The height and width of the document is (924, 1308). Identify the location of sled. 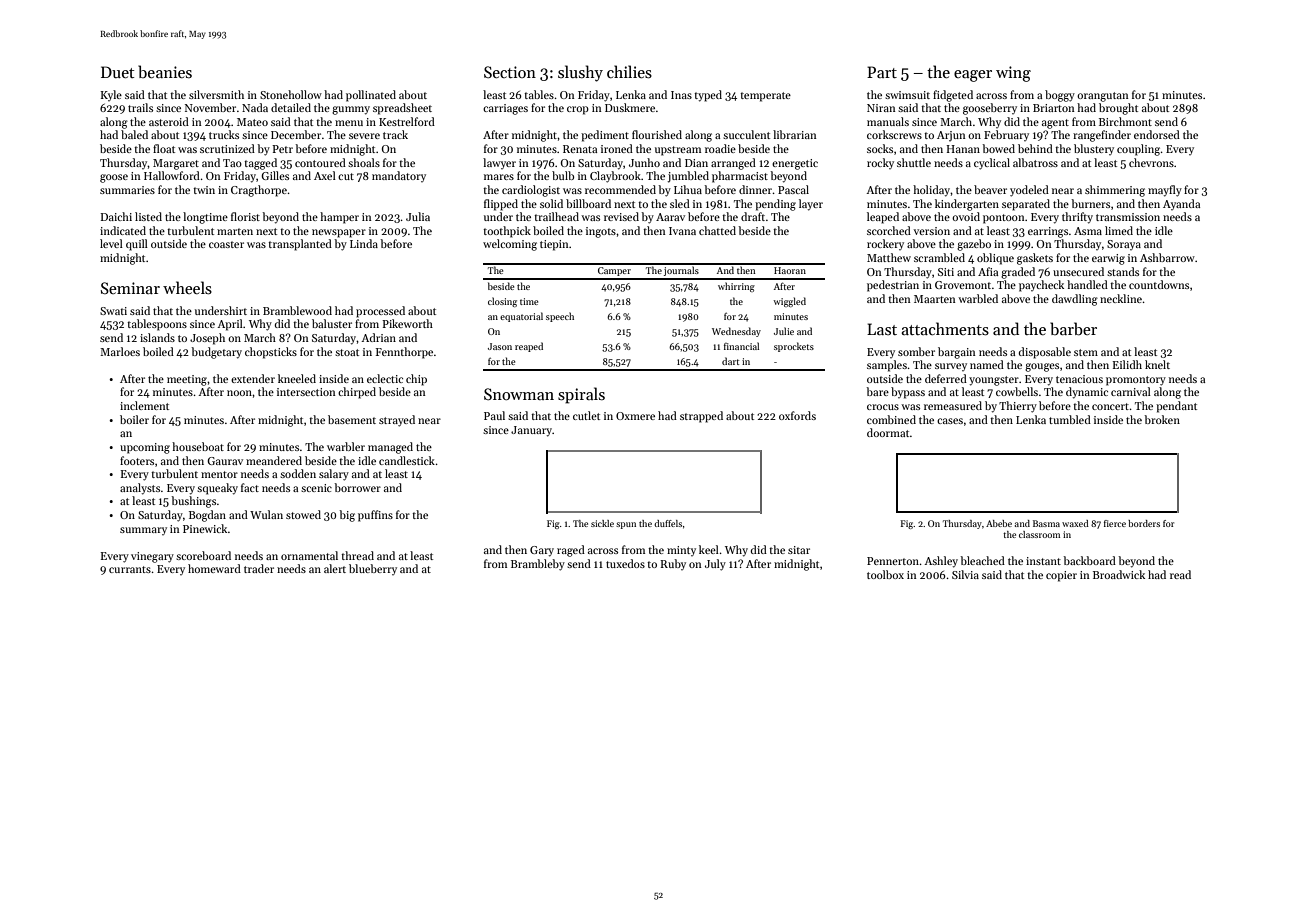
(680, 203).
